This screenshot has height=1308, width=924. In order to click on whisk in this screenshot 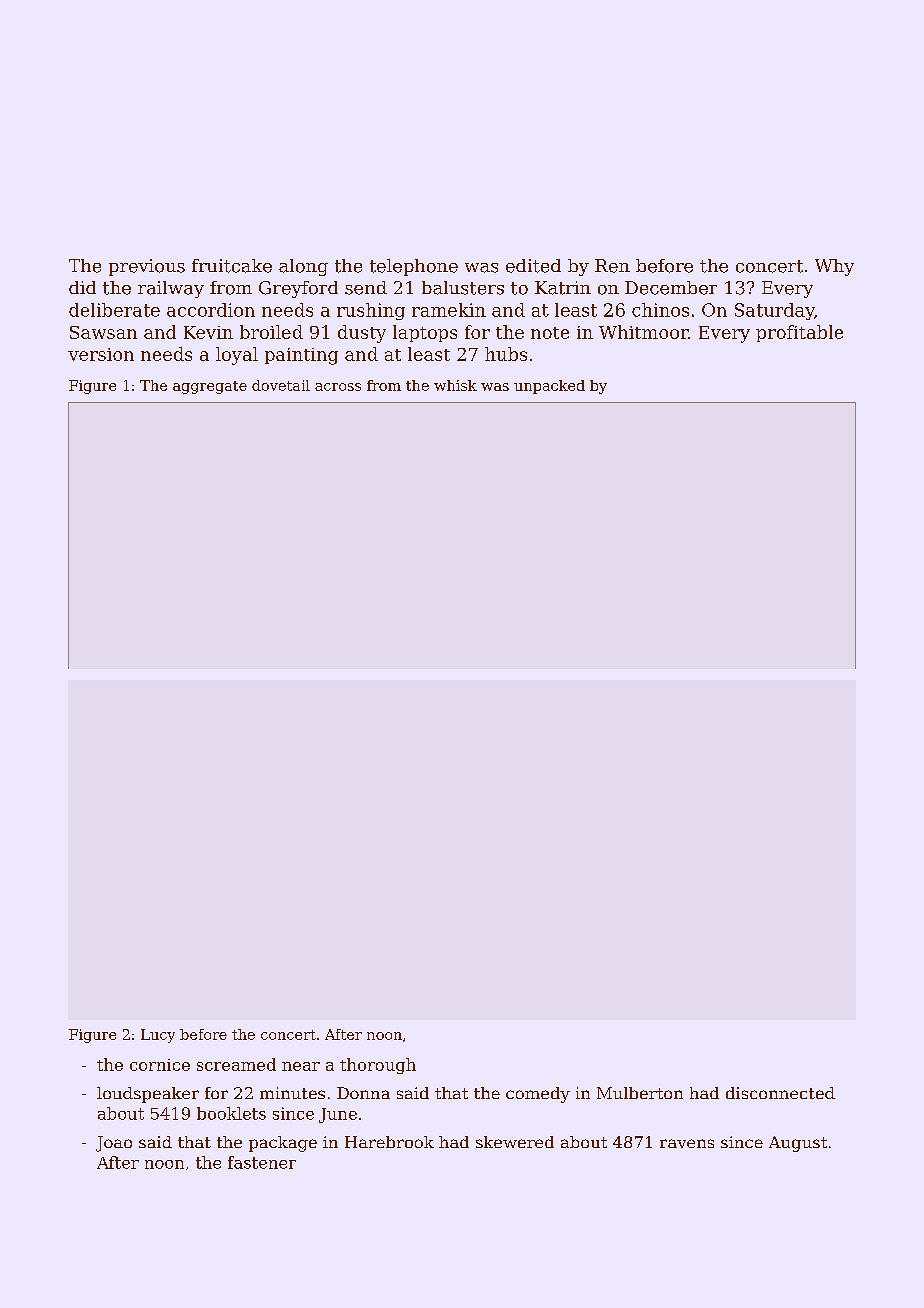, I will do `click(455, 385)`.
